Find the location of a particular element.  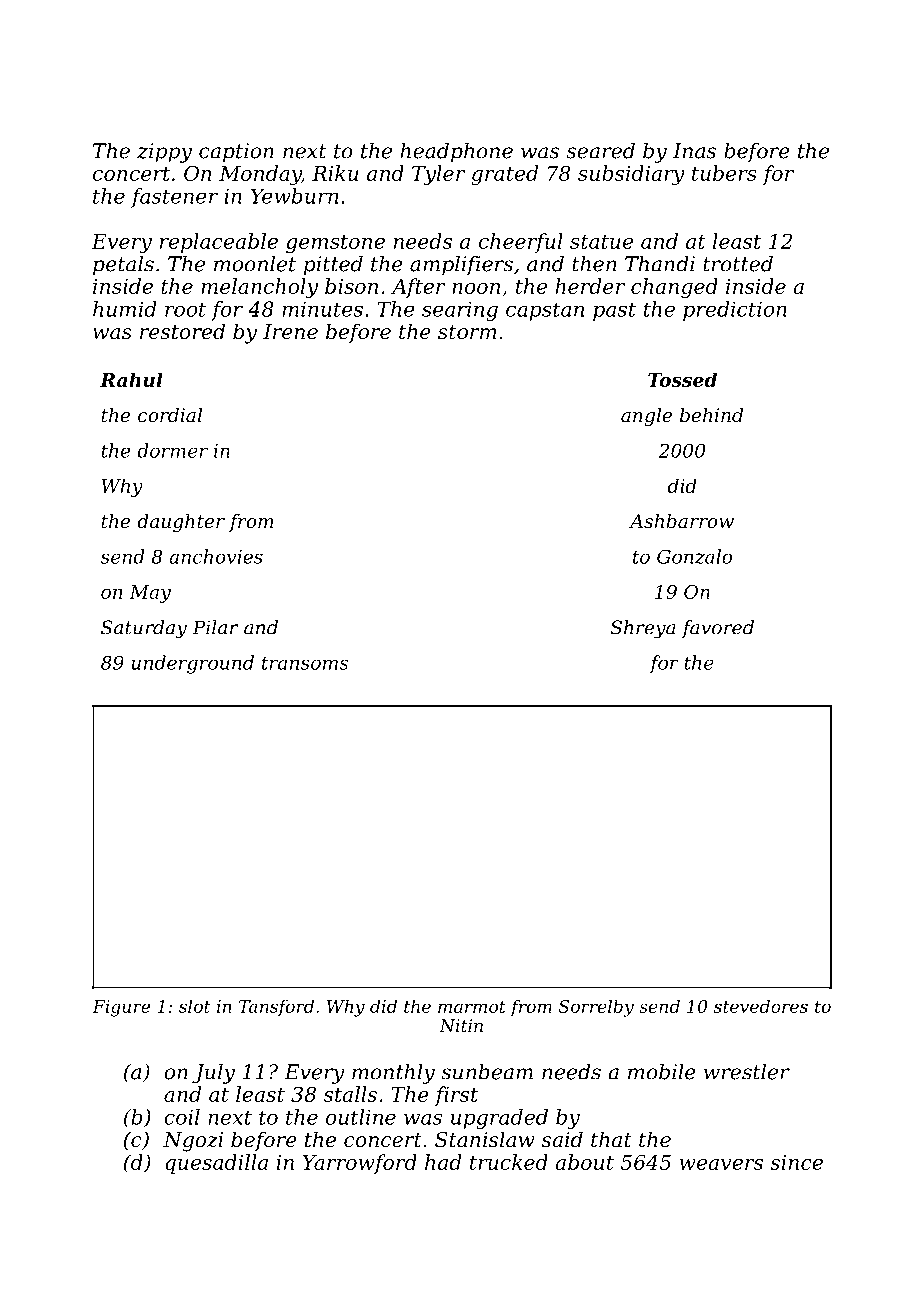

Yarrowford is located at coordinates (360, 1164).
